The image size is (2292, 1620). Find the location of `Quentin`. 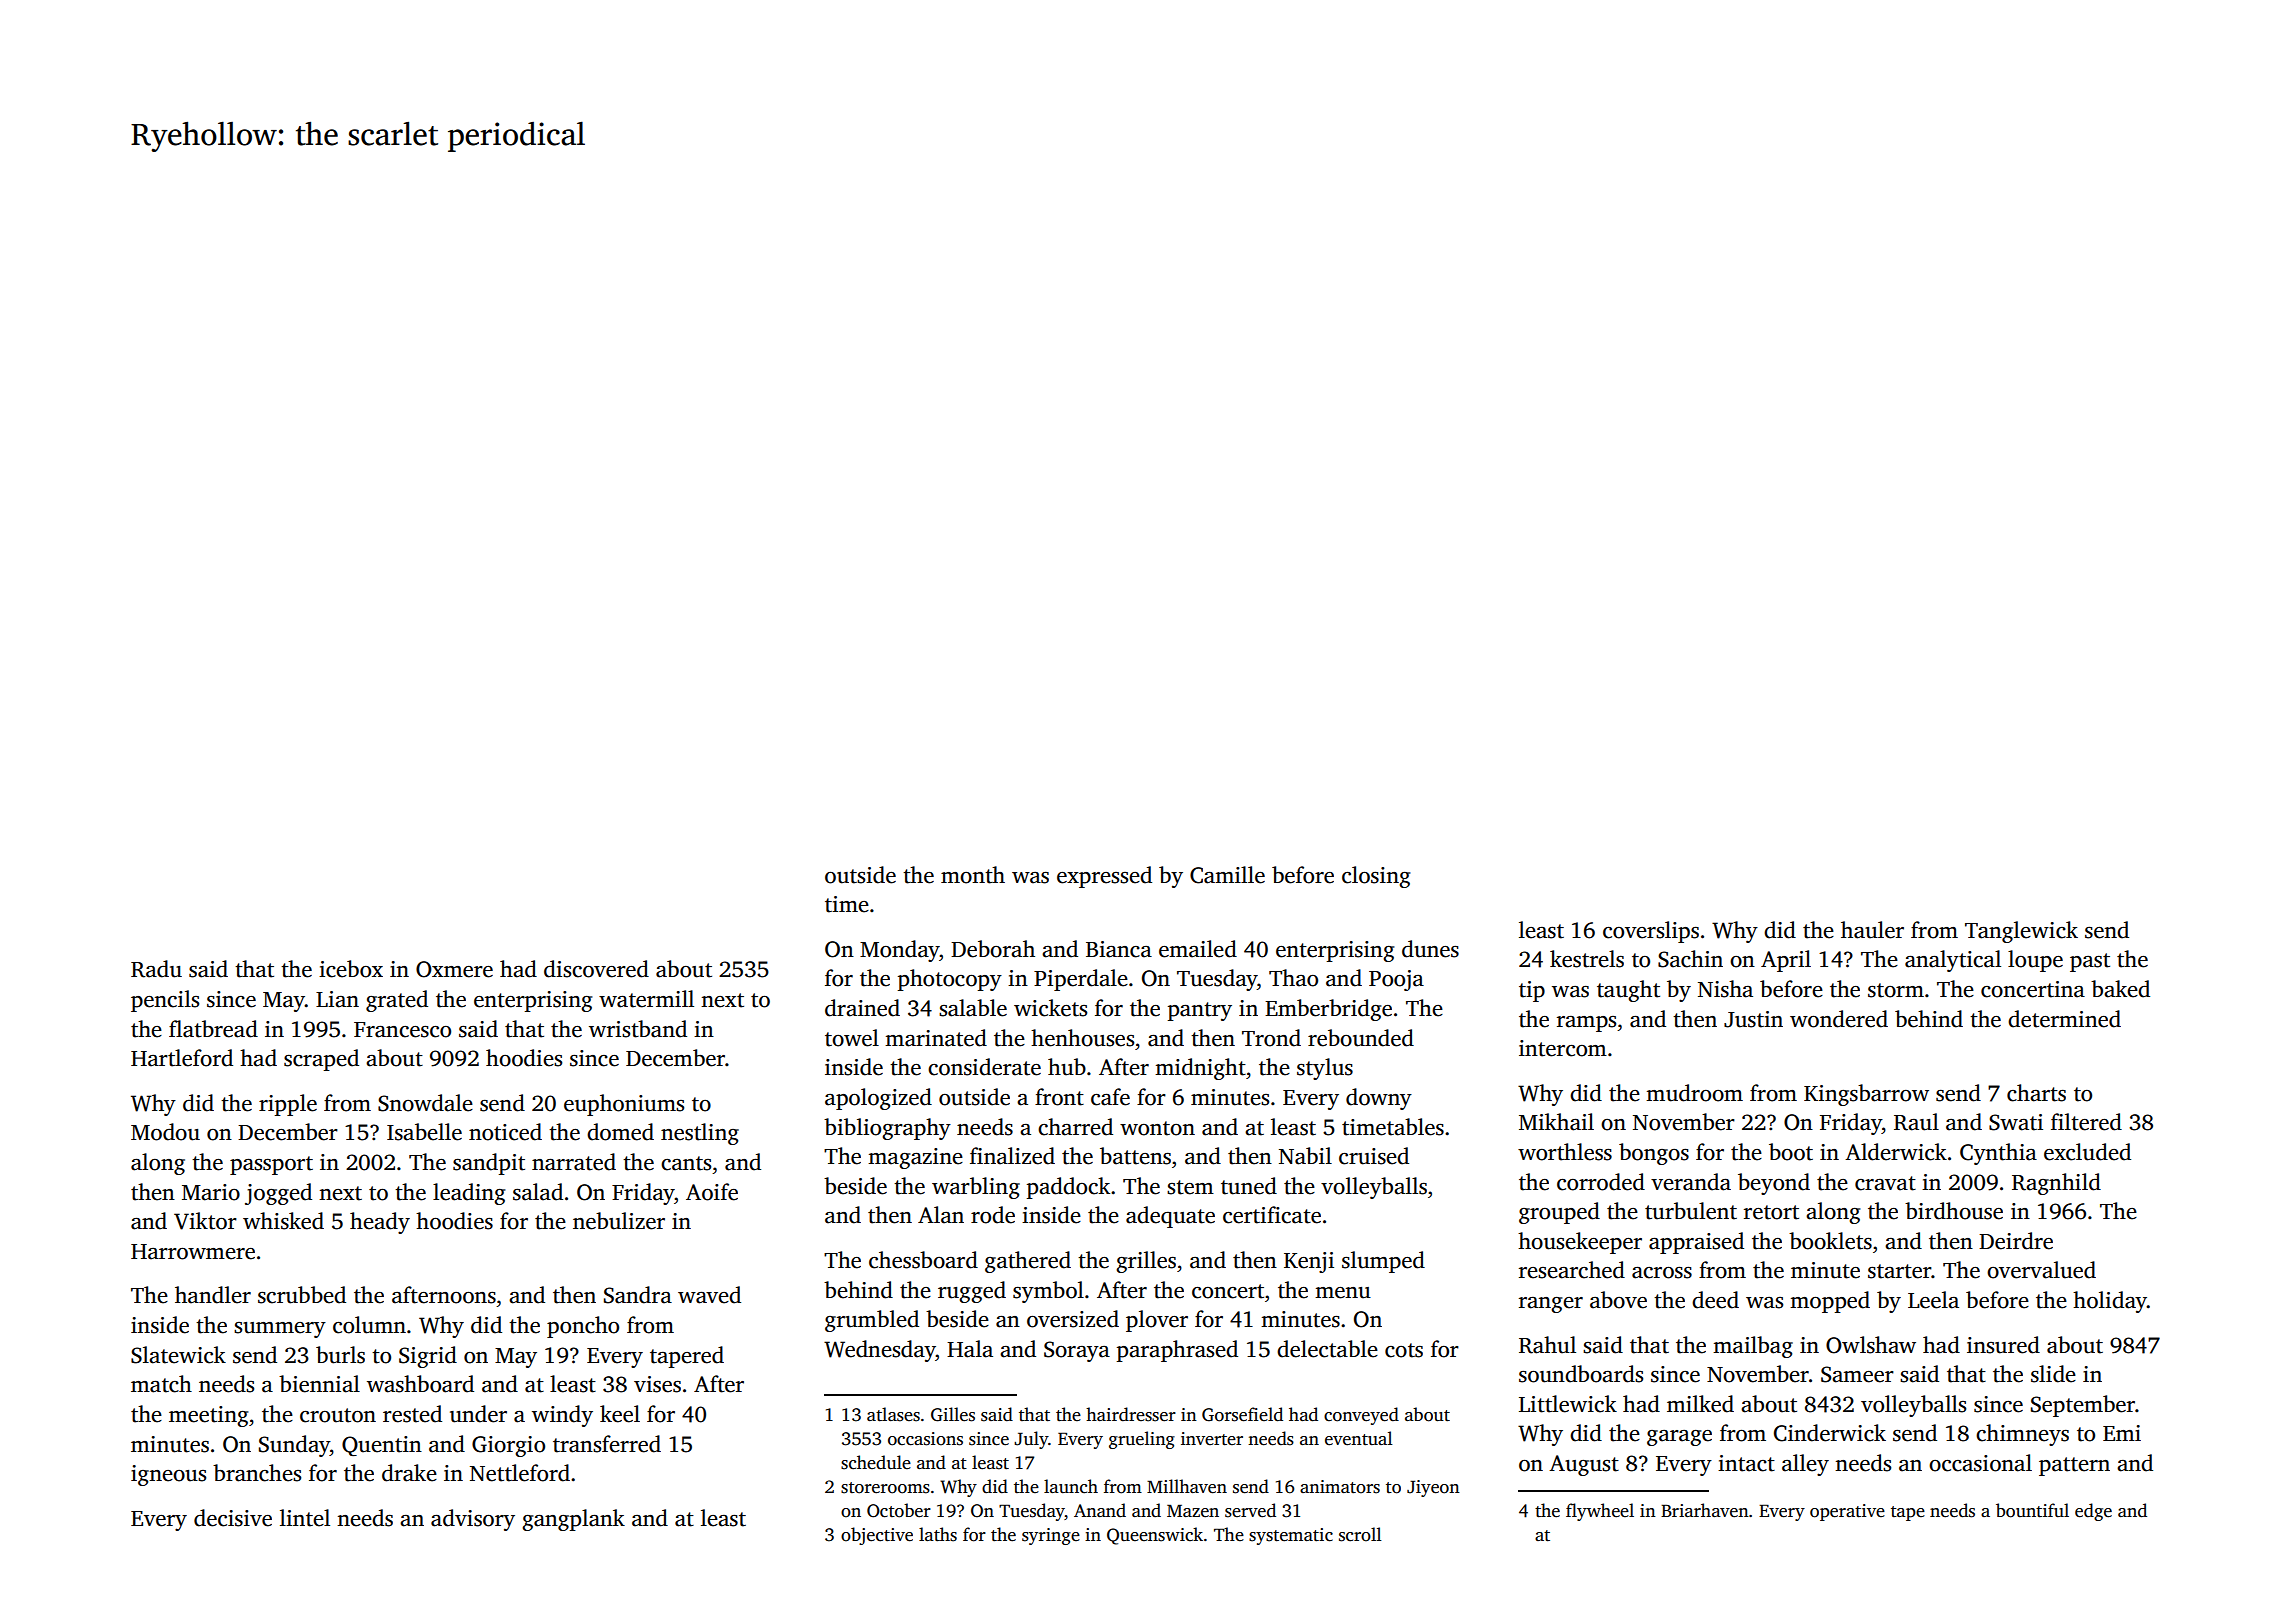

Quentin is located at coordinates (382, 1446).
